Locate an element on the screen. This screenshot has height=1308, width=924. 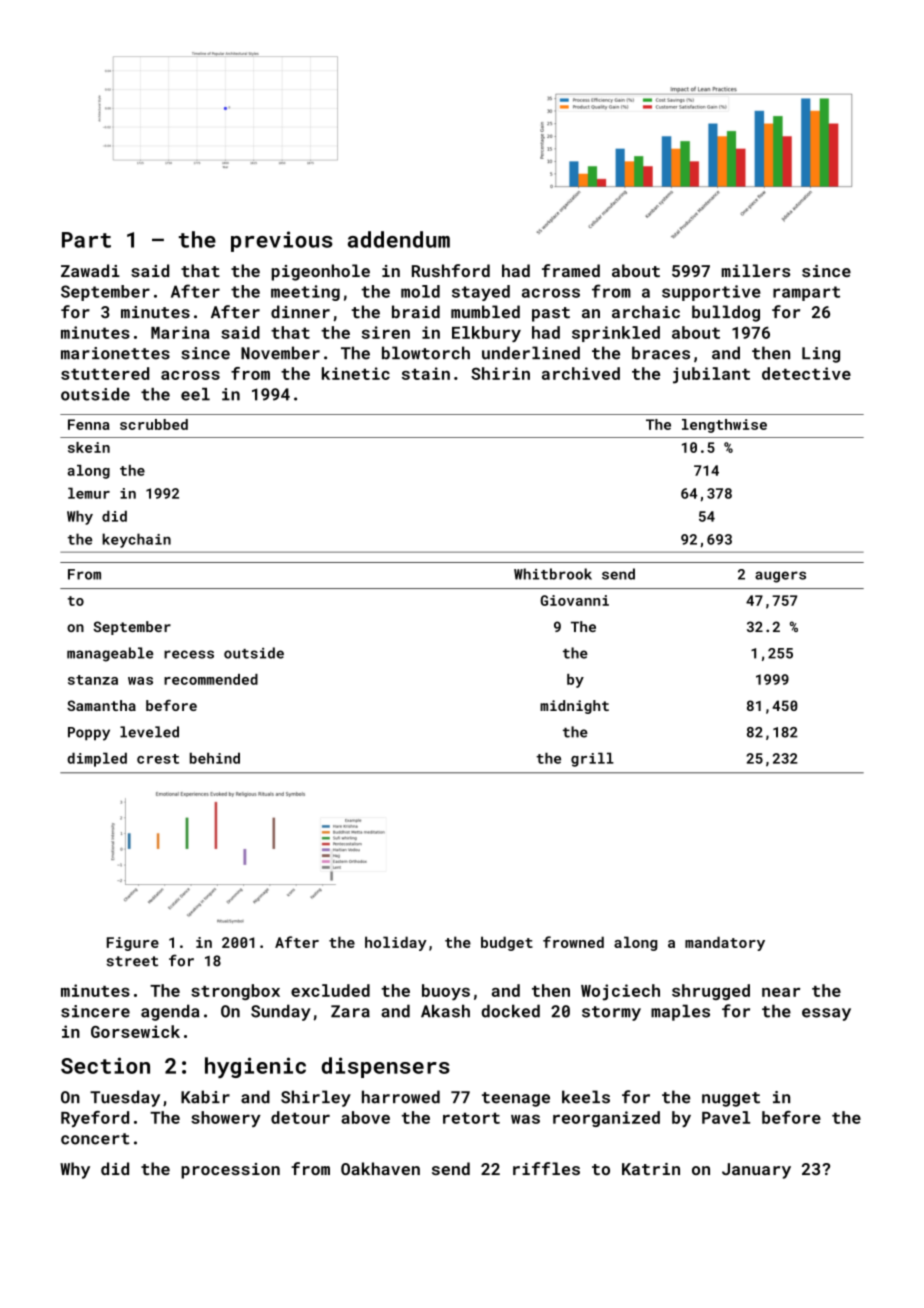
Zawadi is located at coordinates (90, 270).
